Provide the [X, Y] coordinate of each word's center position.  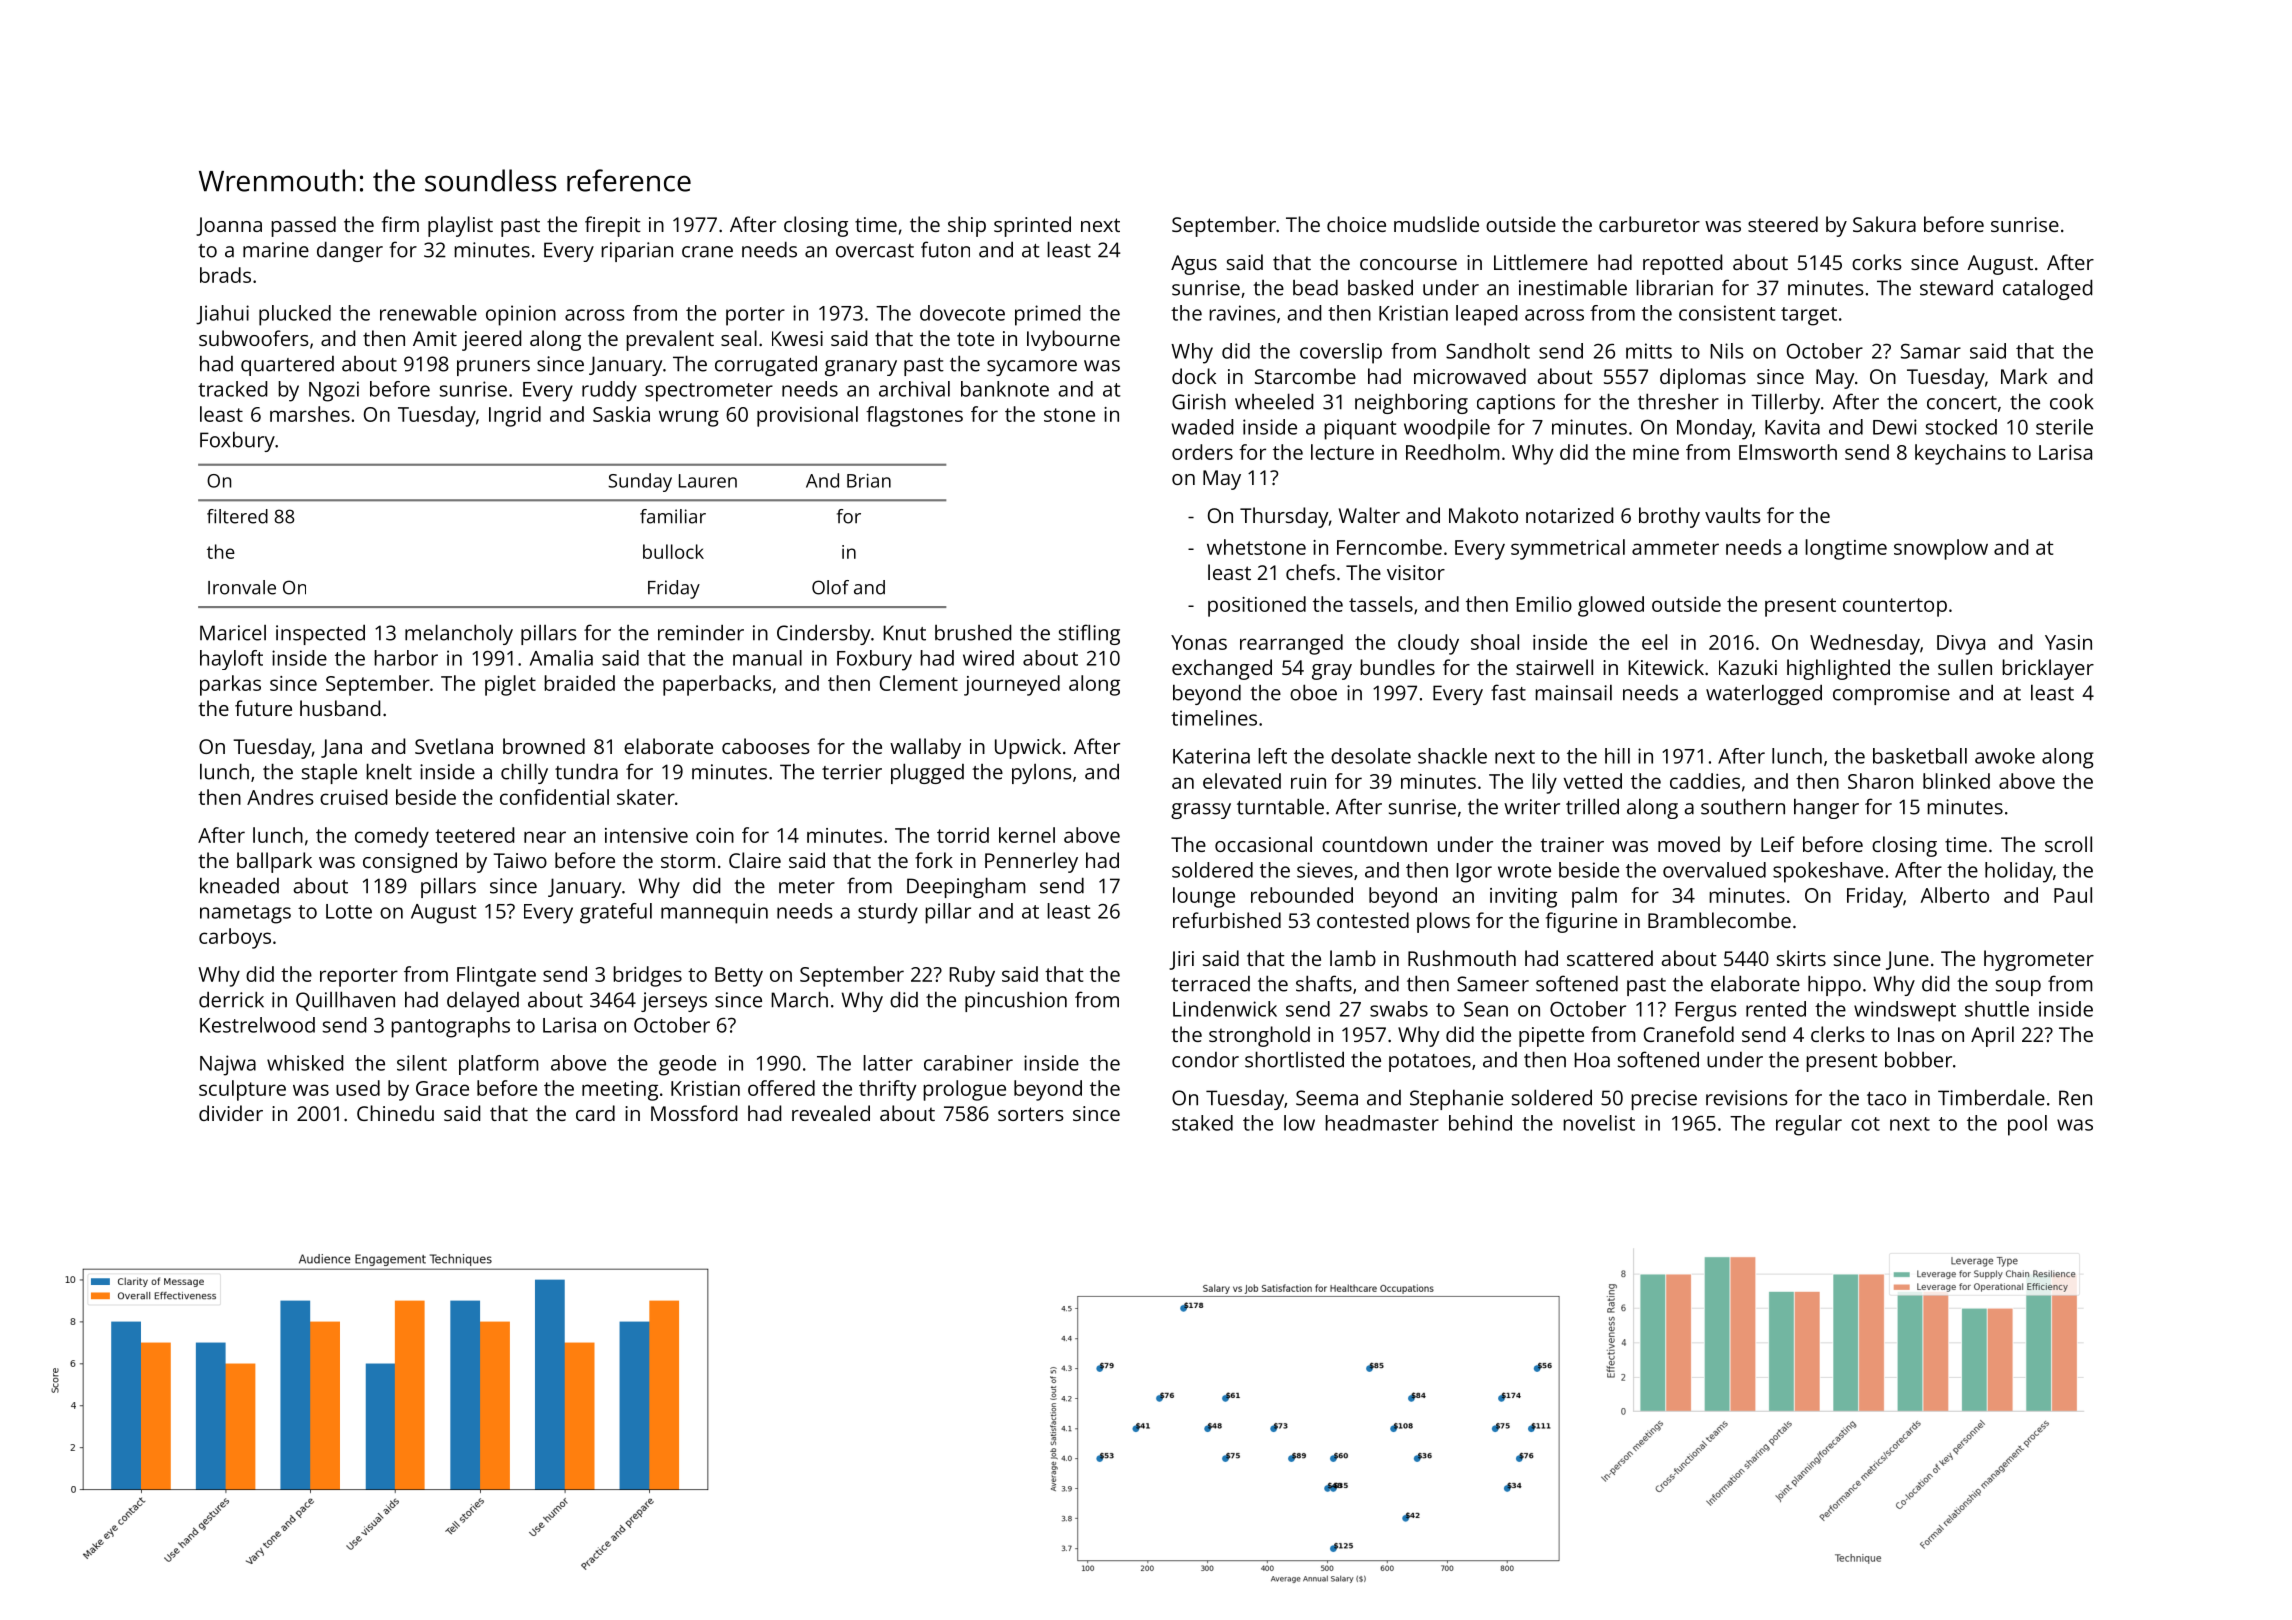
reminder [701, 633]
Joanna [229, 226]
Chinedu [395, 1113]
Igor [1474, 873]
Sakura [1884, 224]
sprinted [1032, 226]
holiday [2019, 872]
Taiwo [520, 860]
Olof [830, 587]
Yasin [2068, 642]
